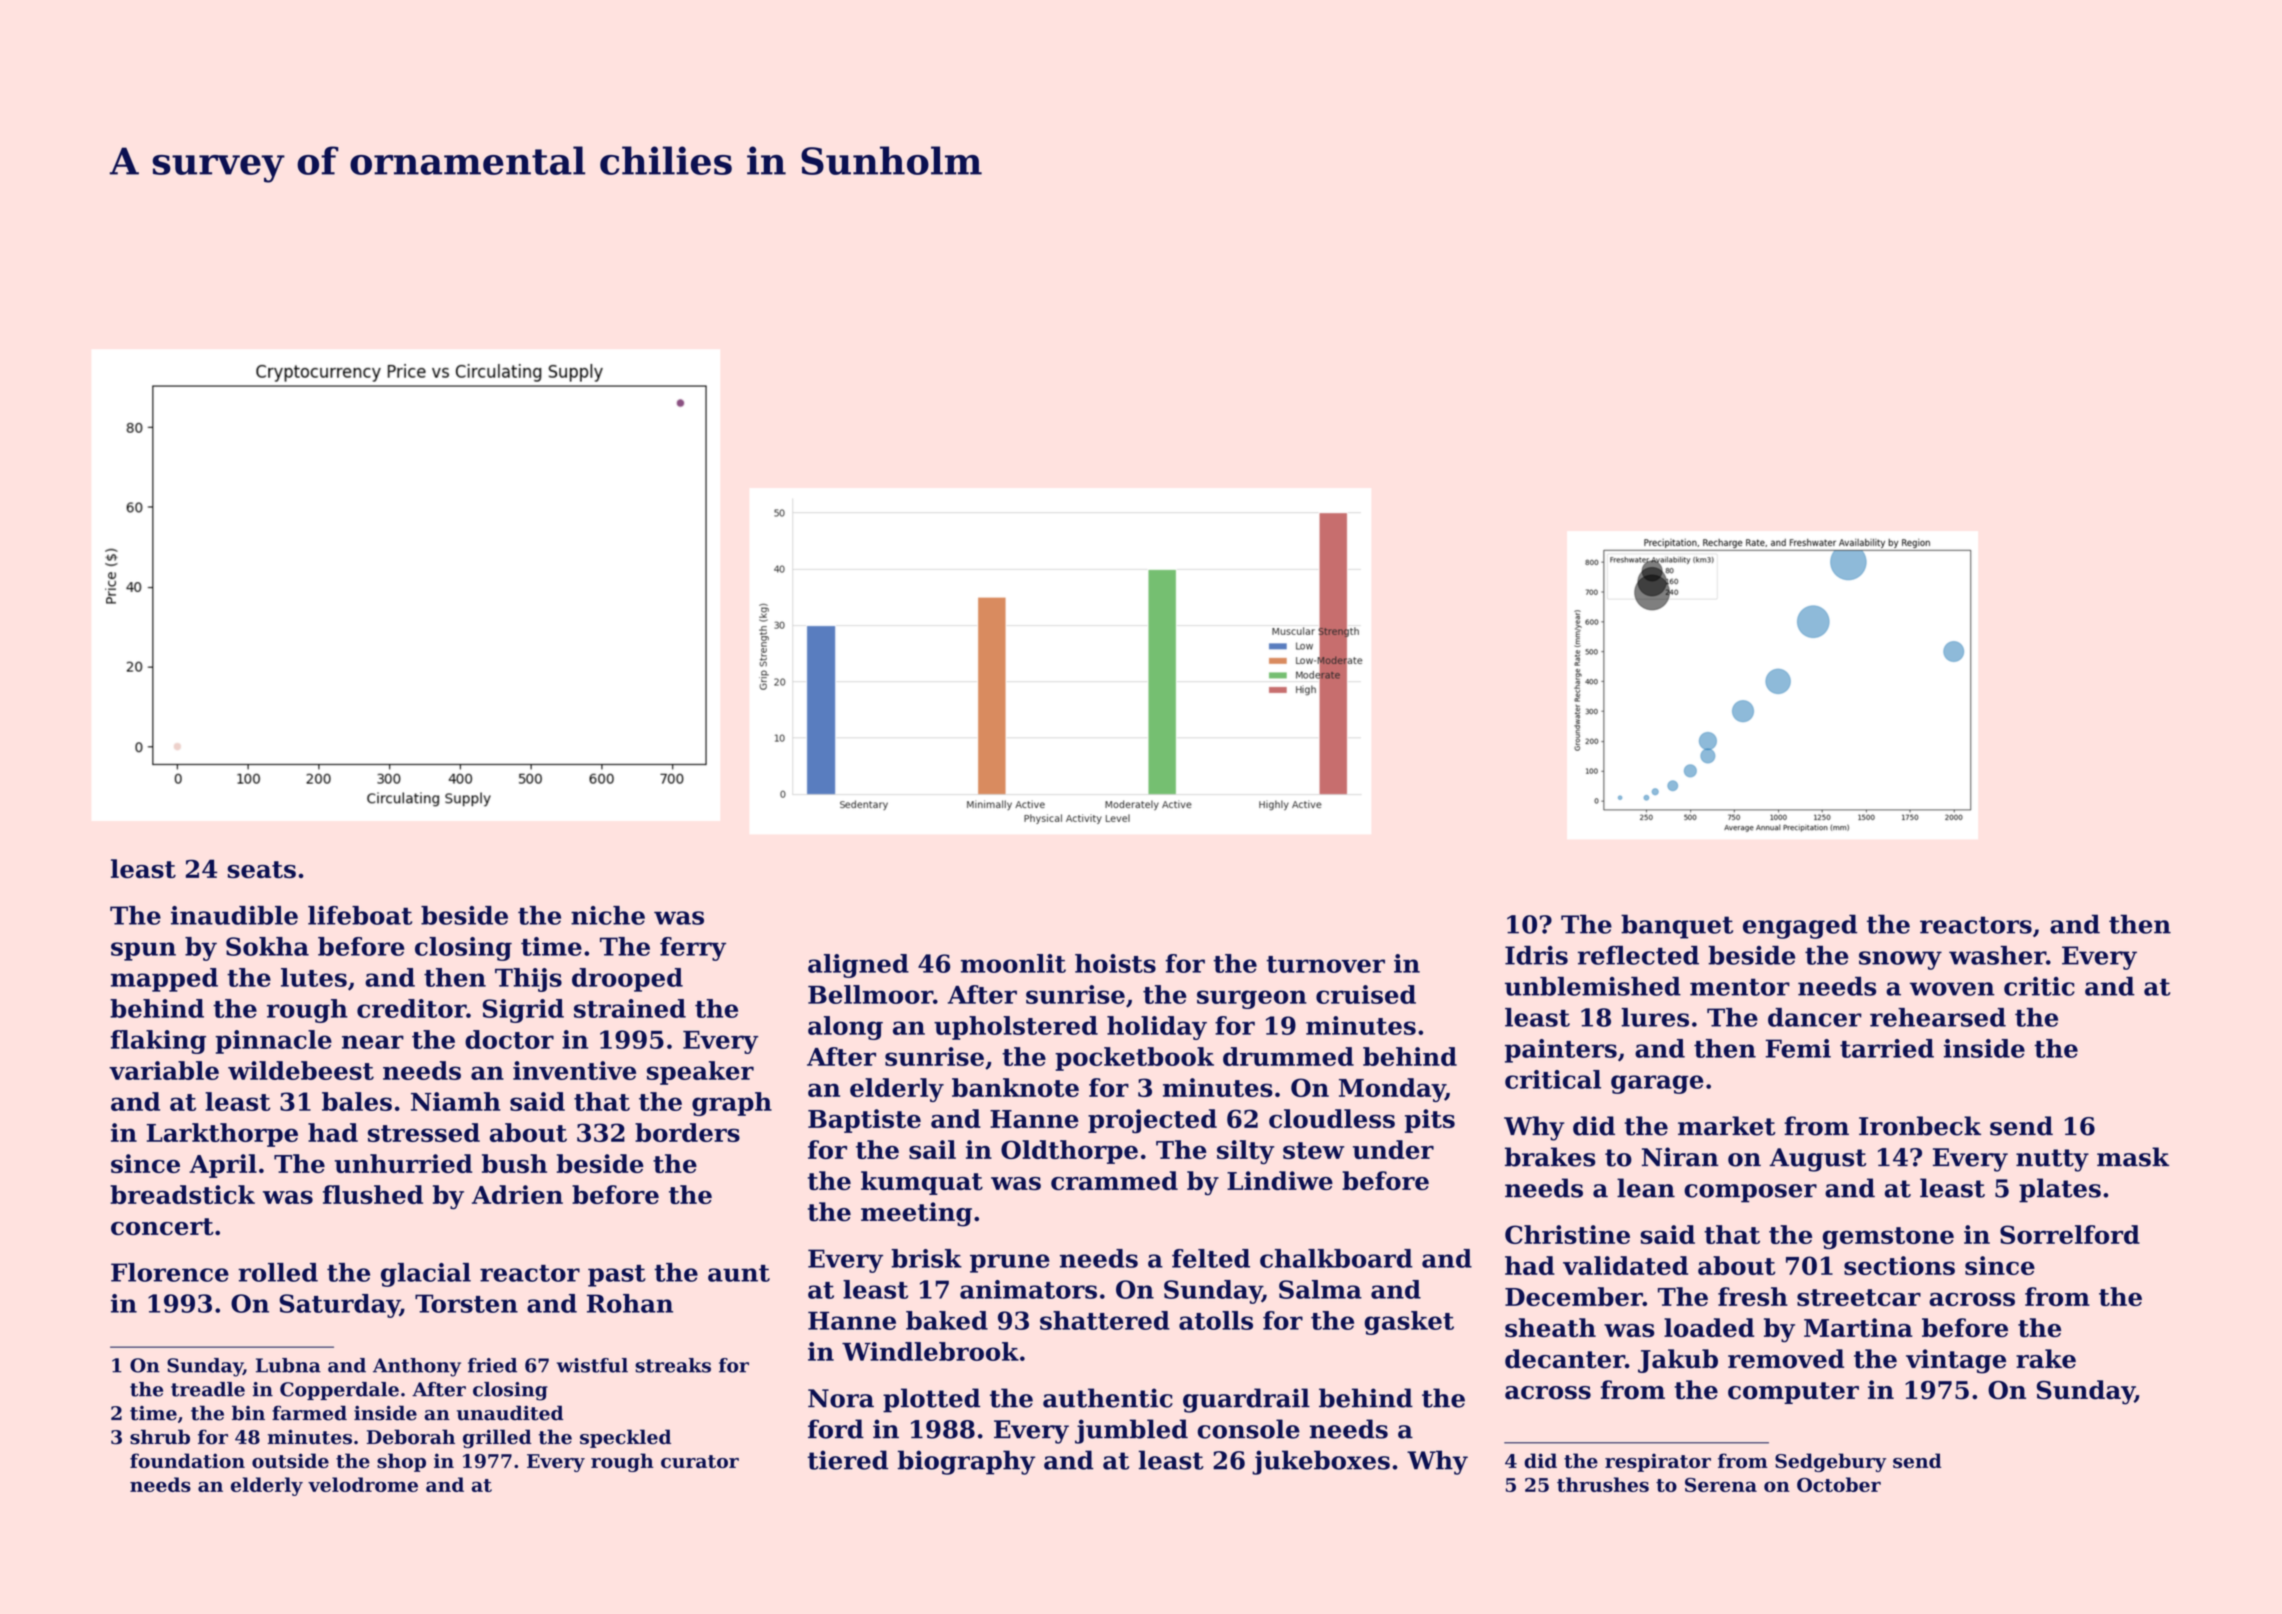 The width and height of the page is (2282, 1614). Describe the element at coordinates (360, 915) in the page. I see `lifeboat` at that location.
